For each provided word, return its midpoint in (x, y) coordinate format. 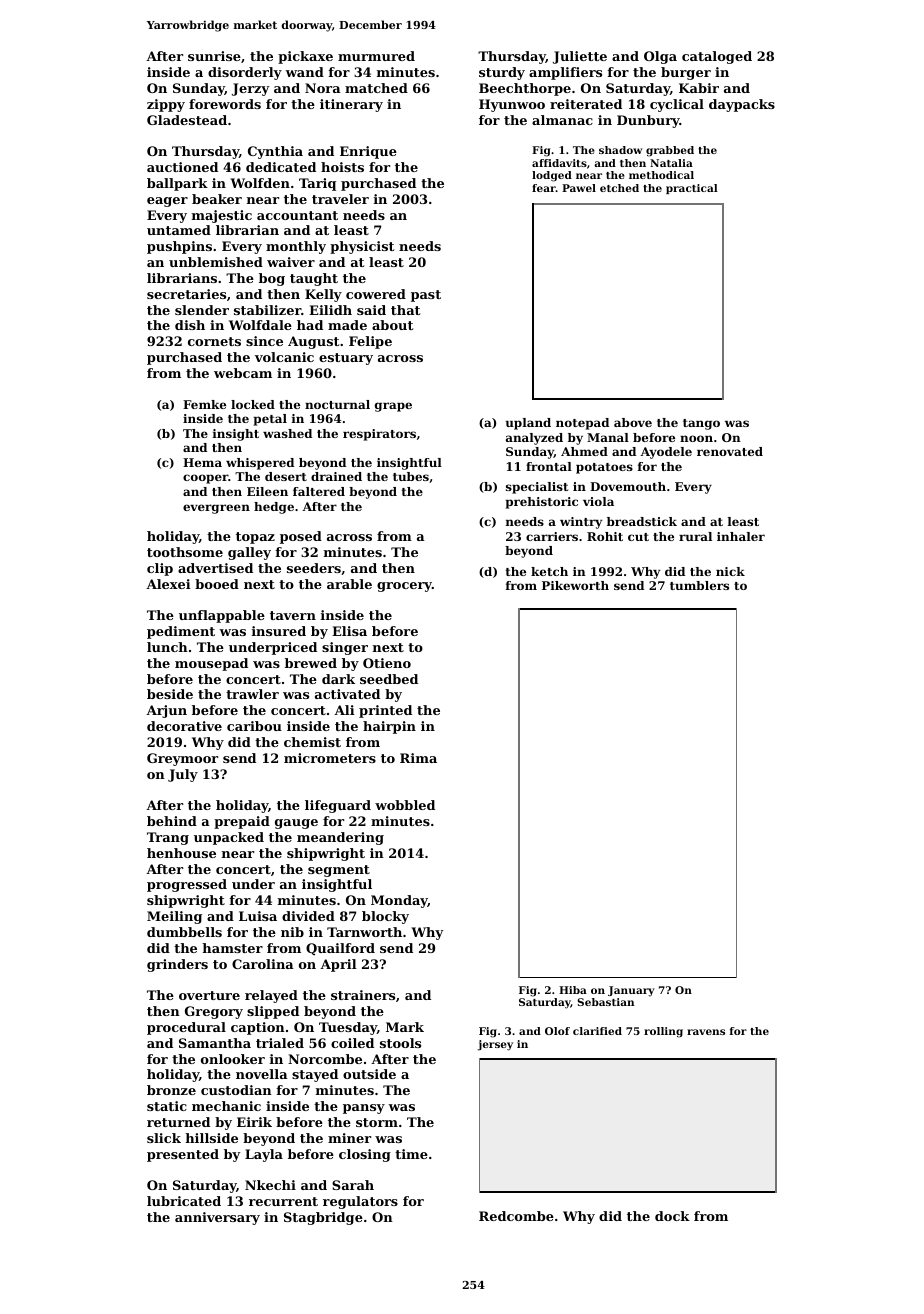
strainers (363, 995)
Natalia (671, 163)
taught (314, 279)
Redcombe (516, 1216)
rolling (663, 1032)
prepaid (242, 822)
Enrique (368, 152)
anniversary (217, 1218)
